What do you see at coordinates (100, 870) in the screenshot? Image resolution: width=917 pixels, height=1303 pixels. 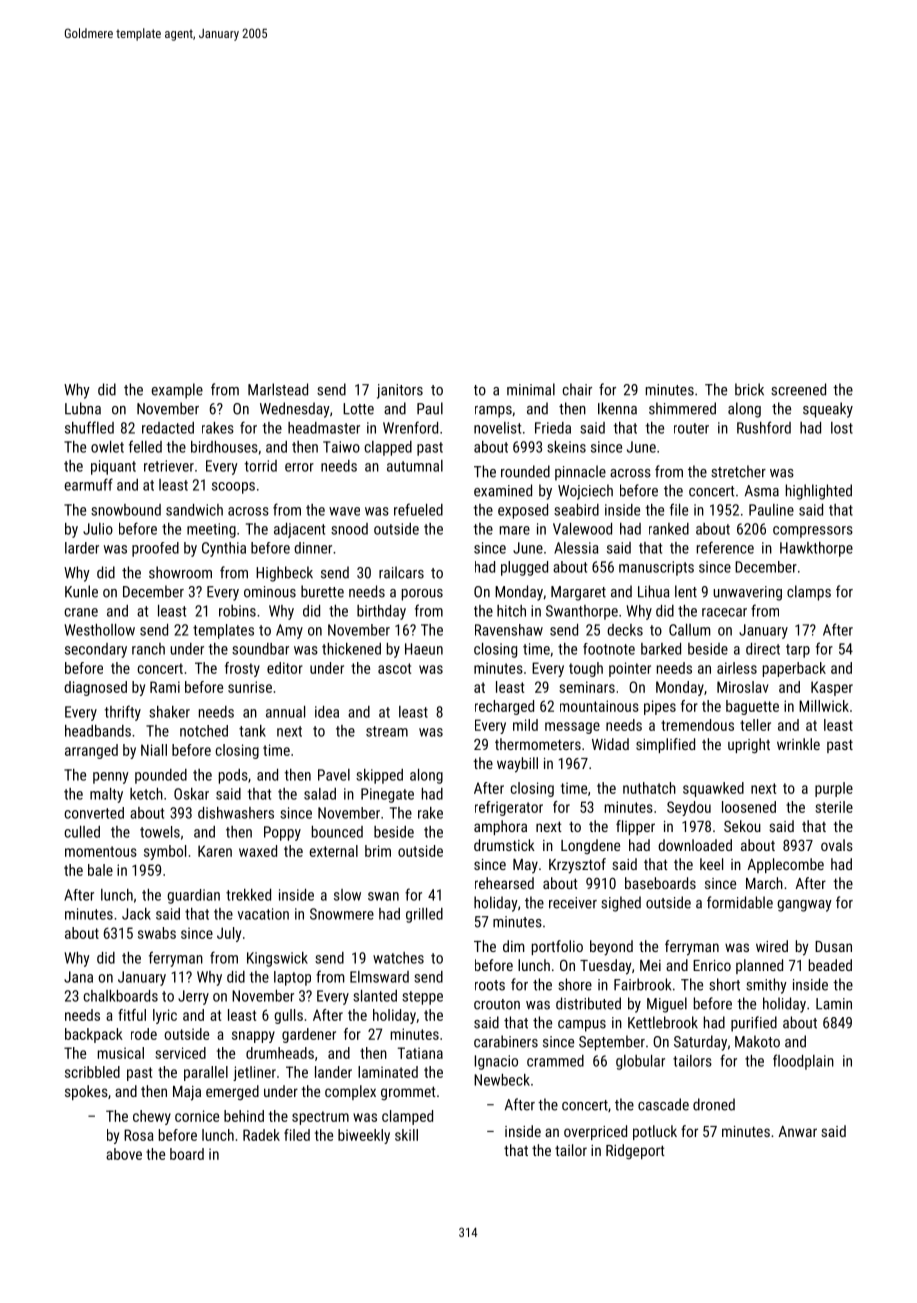 I see `bale` at bounding box center [100, 870].
